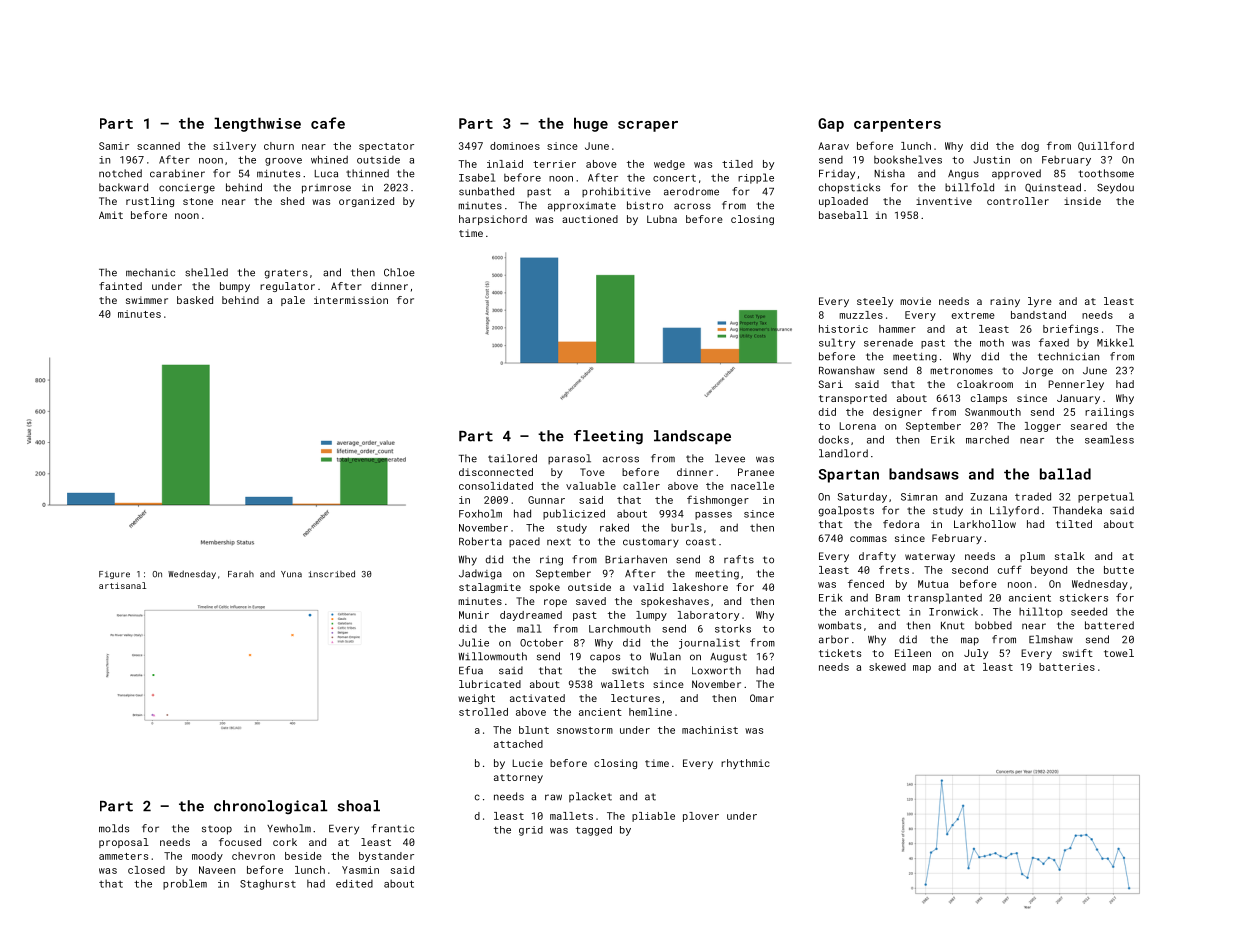 The height and width of the page is (952, 1233). I want to click on snowstorm, so click(585, 730).
